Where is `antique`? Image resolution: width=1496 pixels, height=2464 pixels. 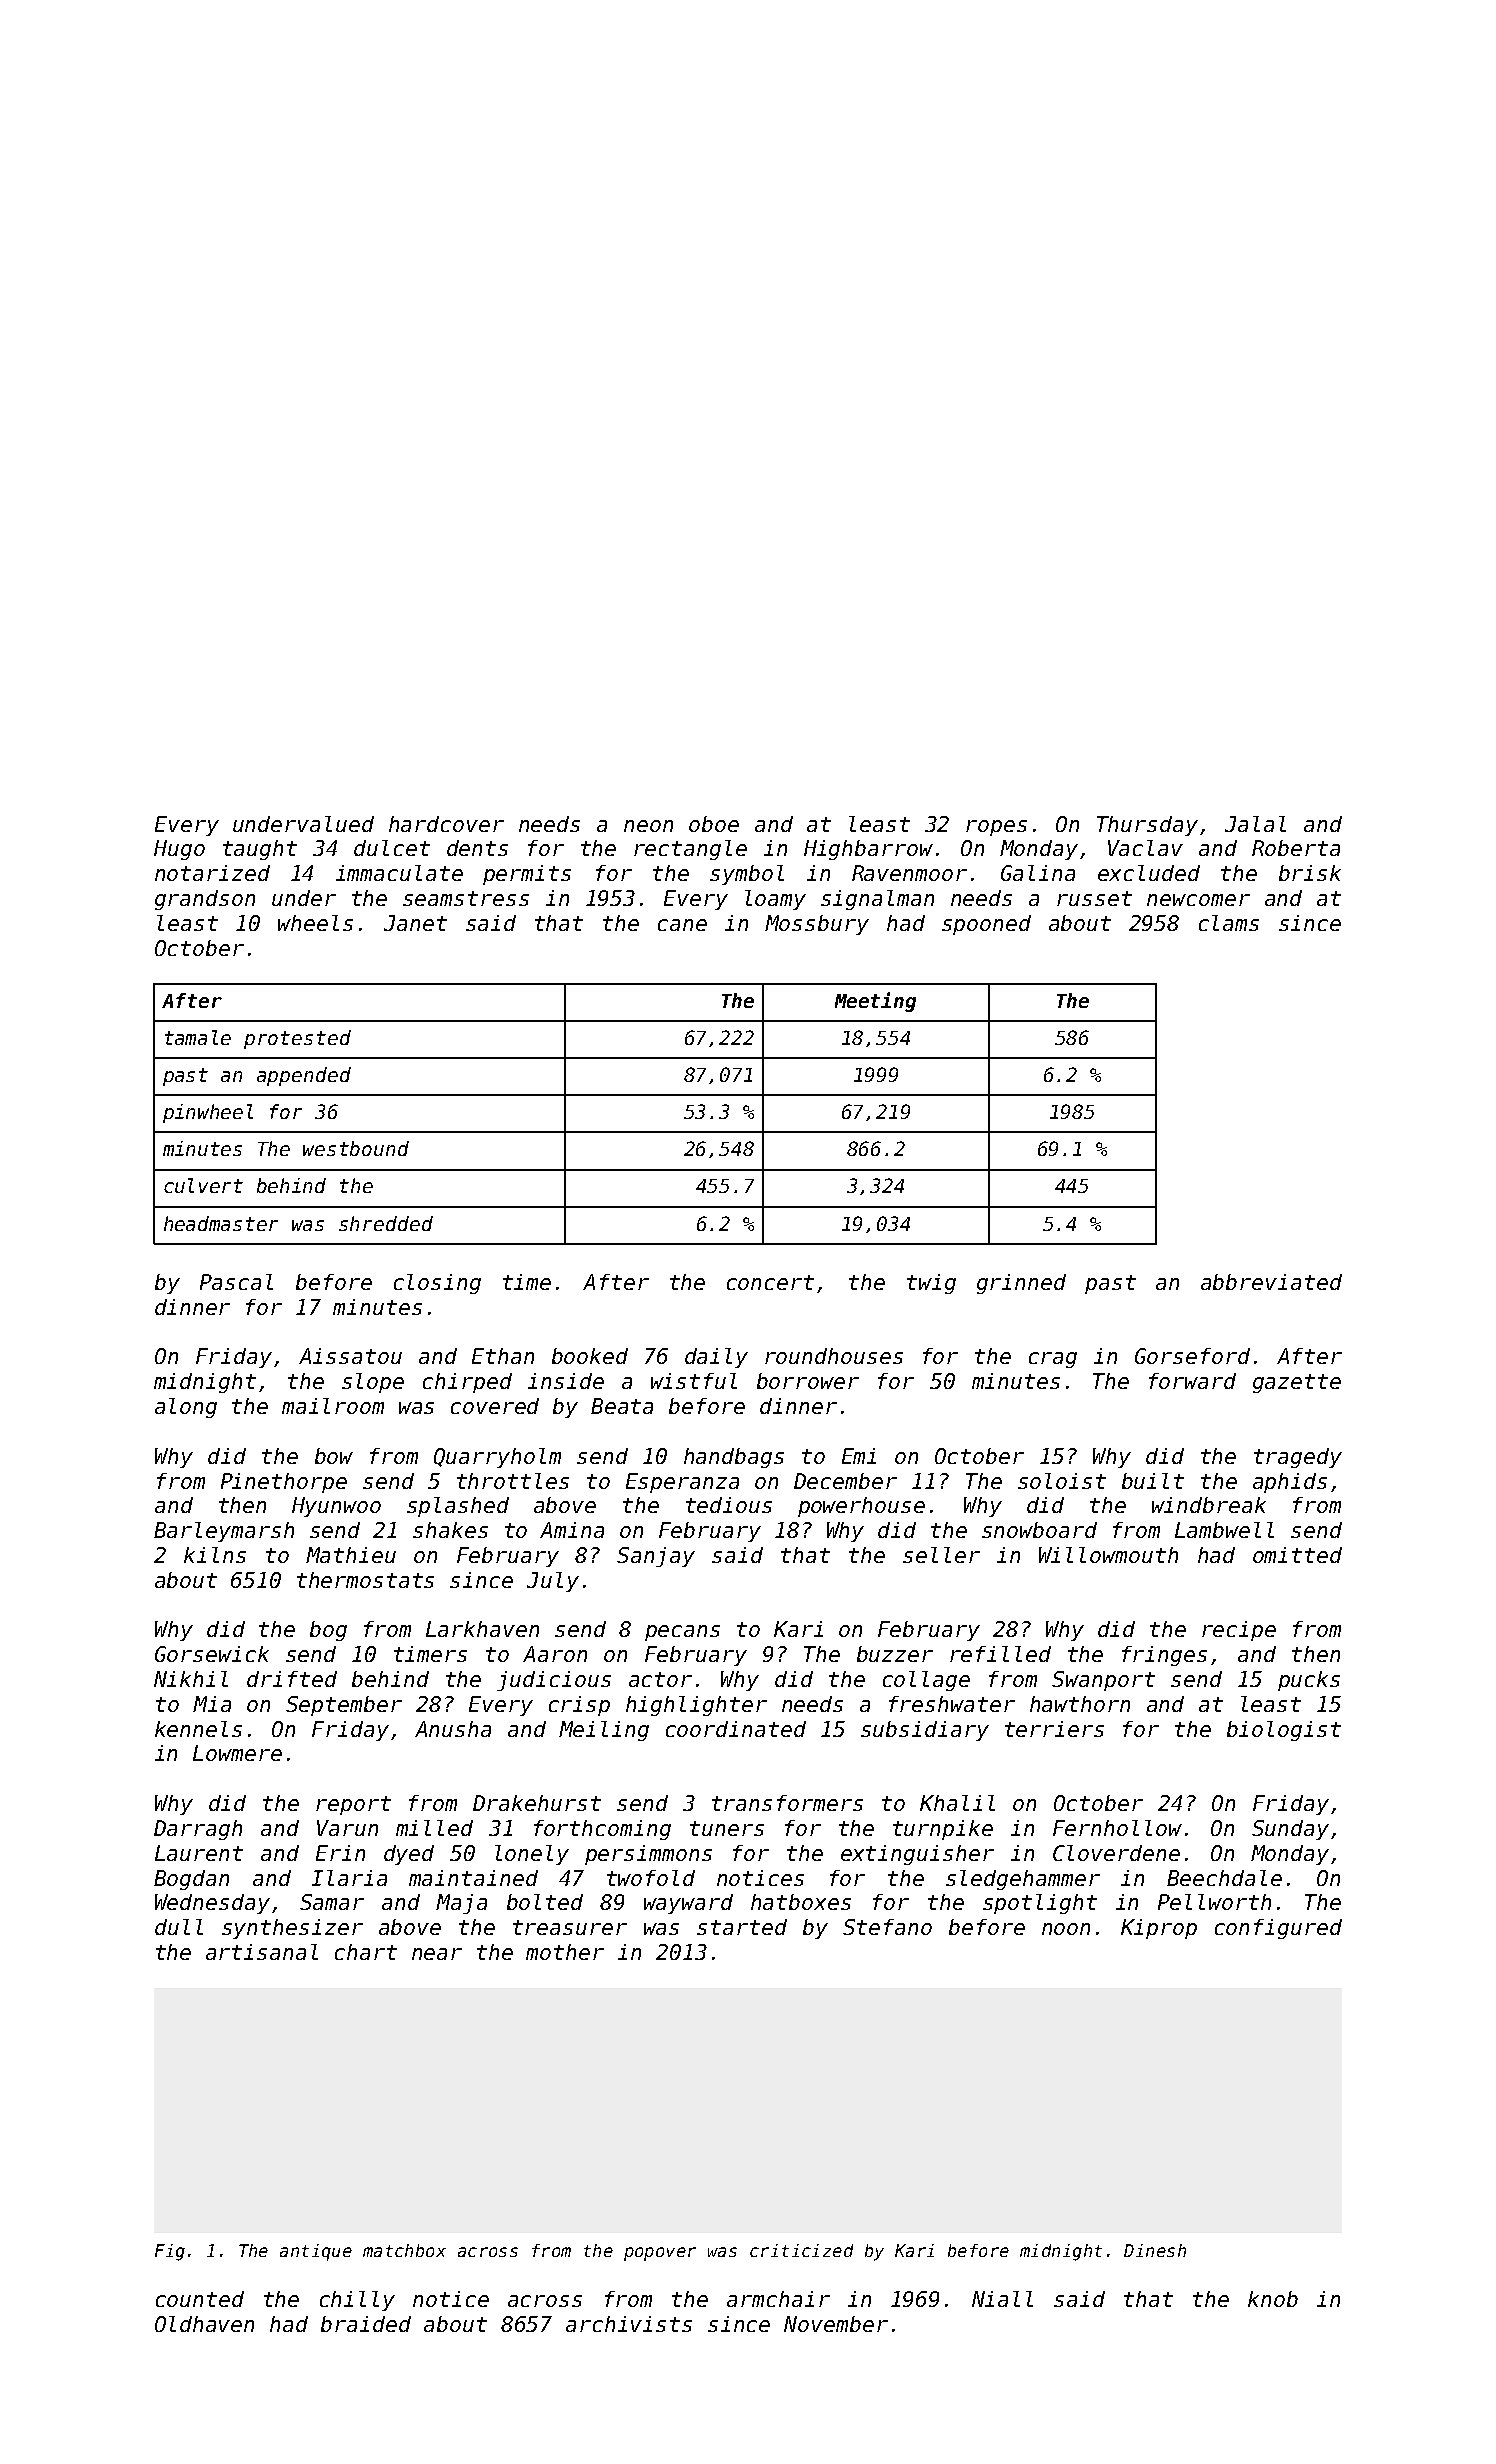 antique is located at coordinates (316, 2252).
